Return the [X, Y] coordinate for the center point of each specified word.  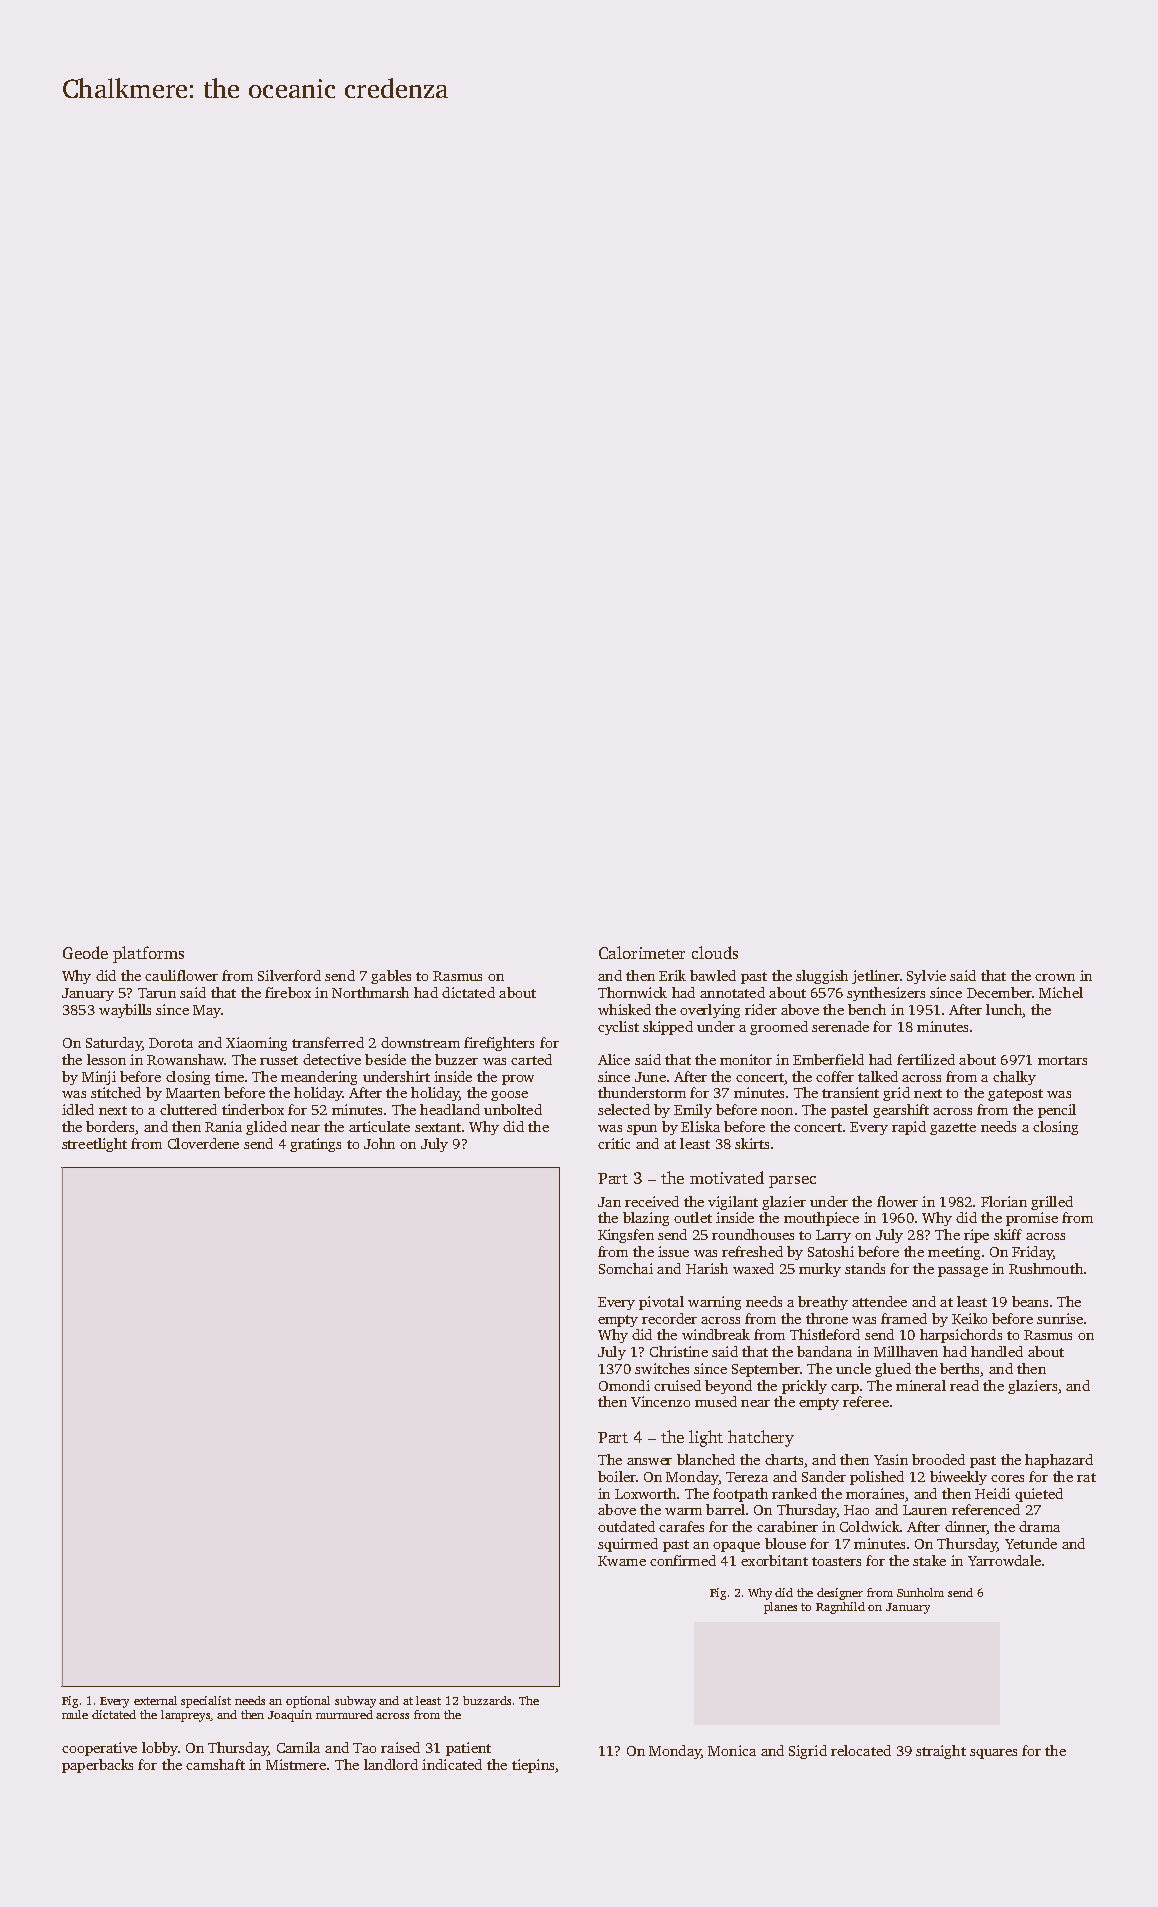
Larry [833, 1236]
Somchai [626, 1268]
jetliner [875, 977]
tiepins [533, 1766]
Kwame [622, 1561]
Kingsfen [626, 1236]
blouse [785, 1543]
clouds [715, 952]
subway [355, 1702]
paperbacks [97, 1766]
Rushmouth [1046, 1268]
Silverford [289, 975]
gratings [315, 1145]
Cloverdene [203, 1143]
